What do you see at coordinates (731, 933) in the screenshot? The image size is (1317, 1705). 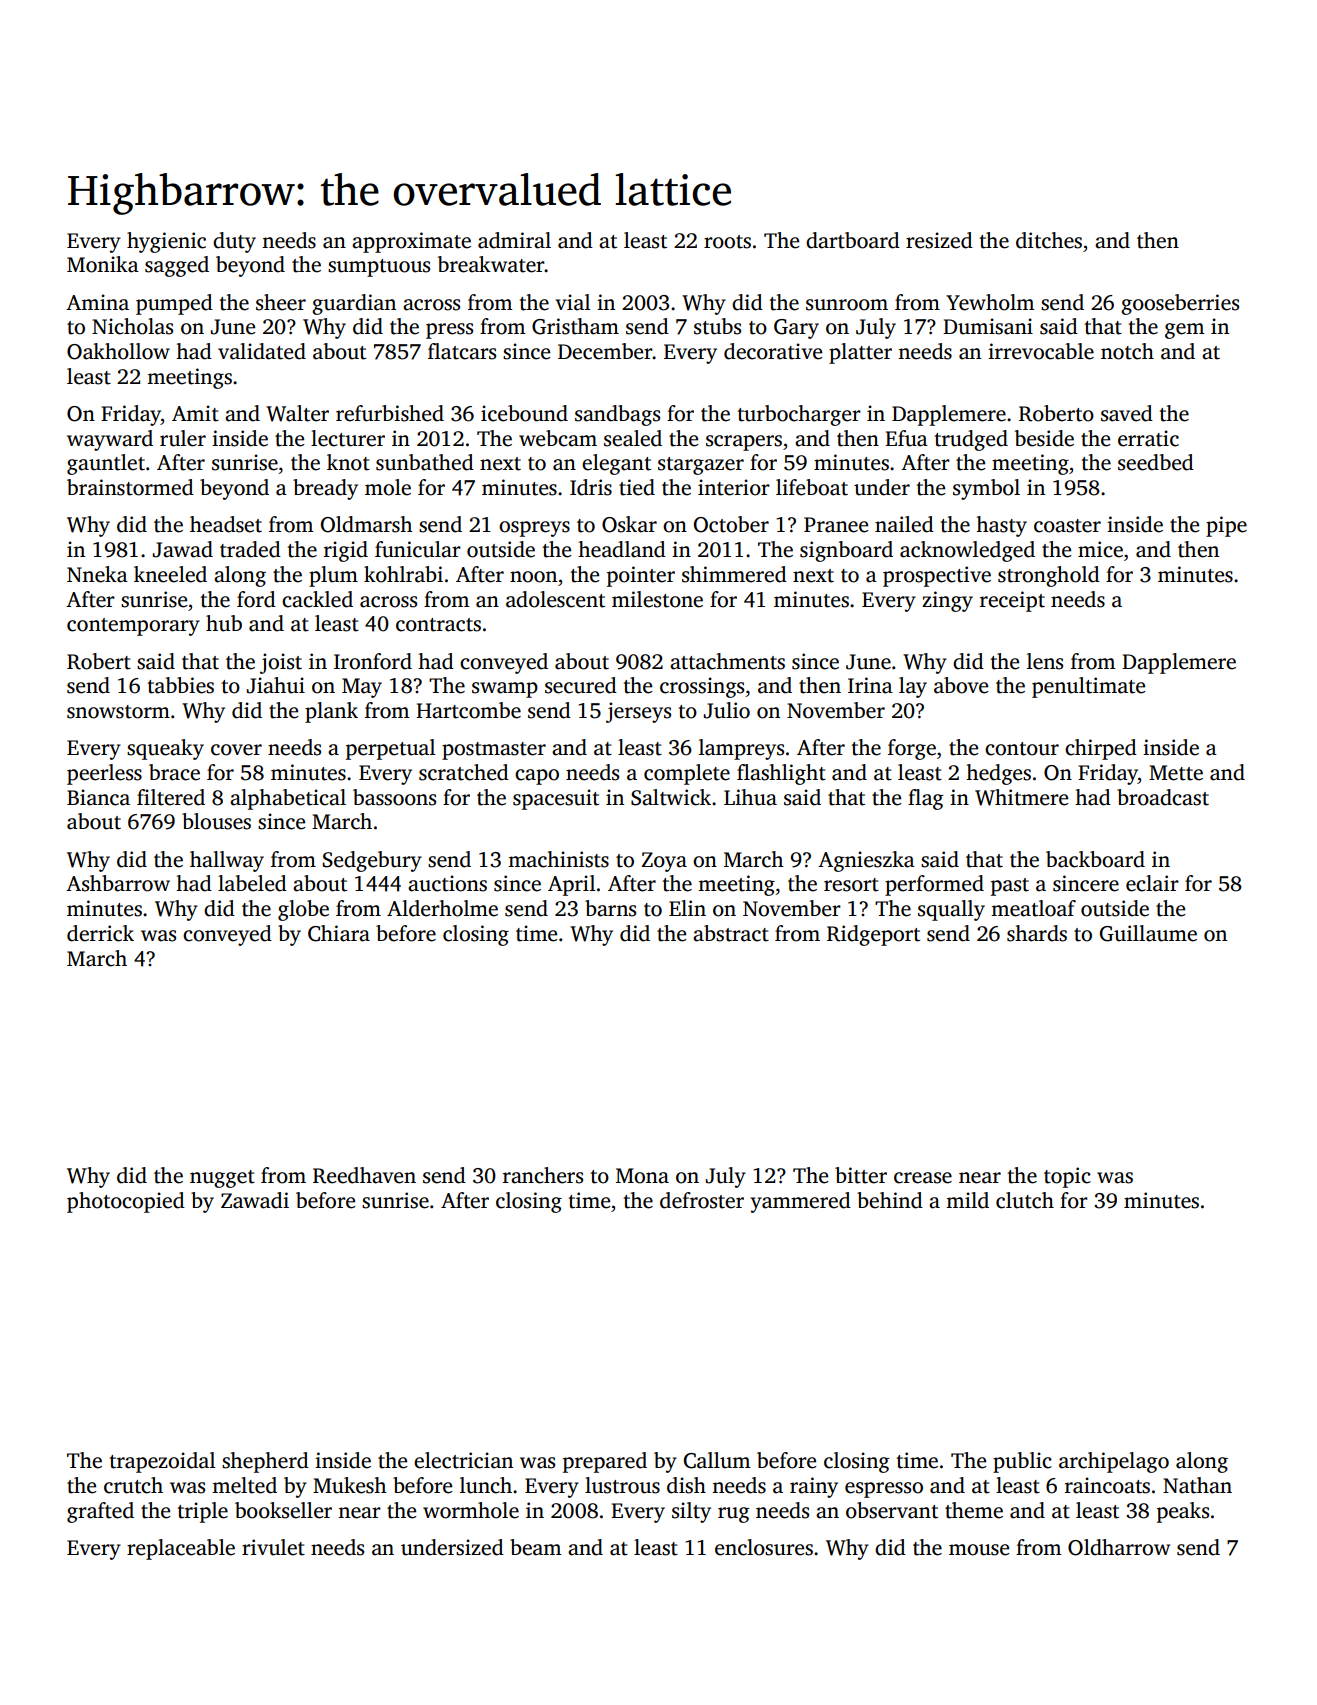 I see `abstract` at bounding box center [731, 933].
